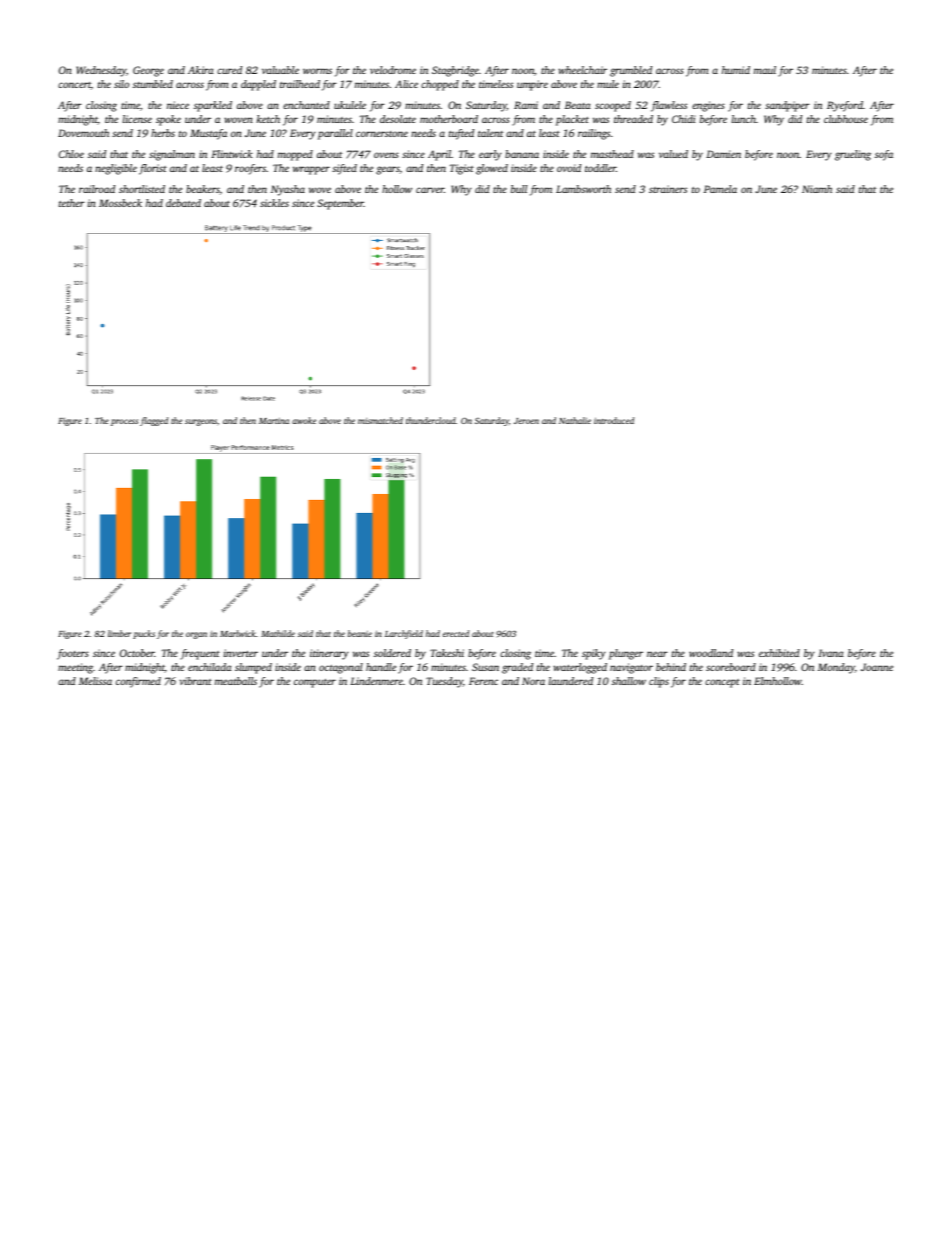 This page has width=952, height=1233. What do you see at coordinates (831, 653) in the page?
I see `Ivana` at bounding box center [831, 653].
